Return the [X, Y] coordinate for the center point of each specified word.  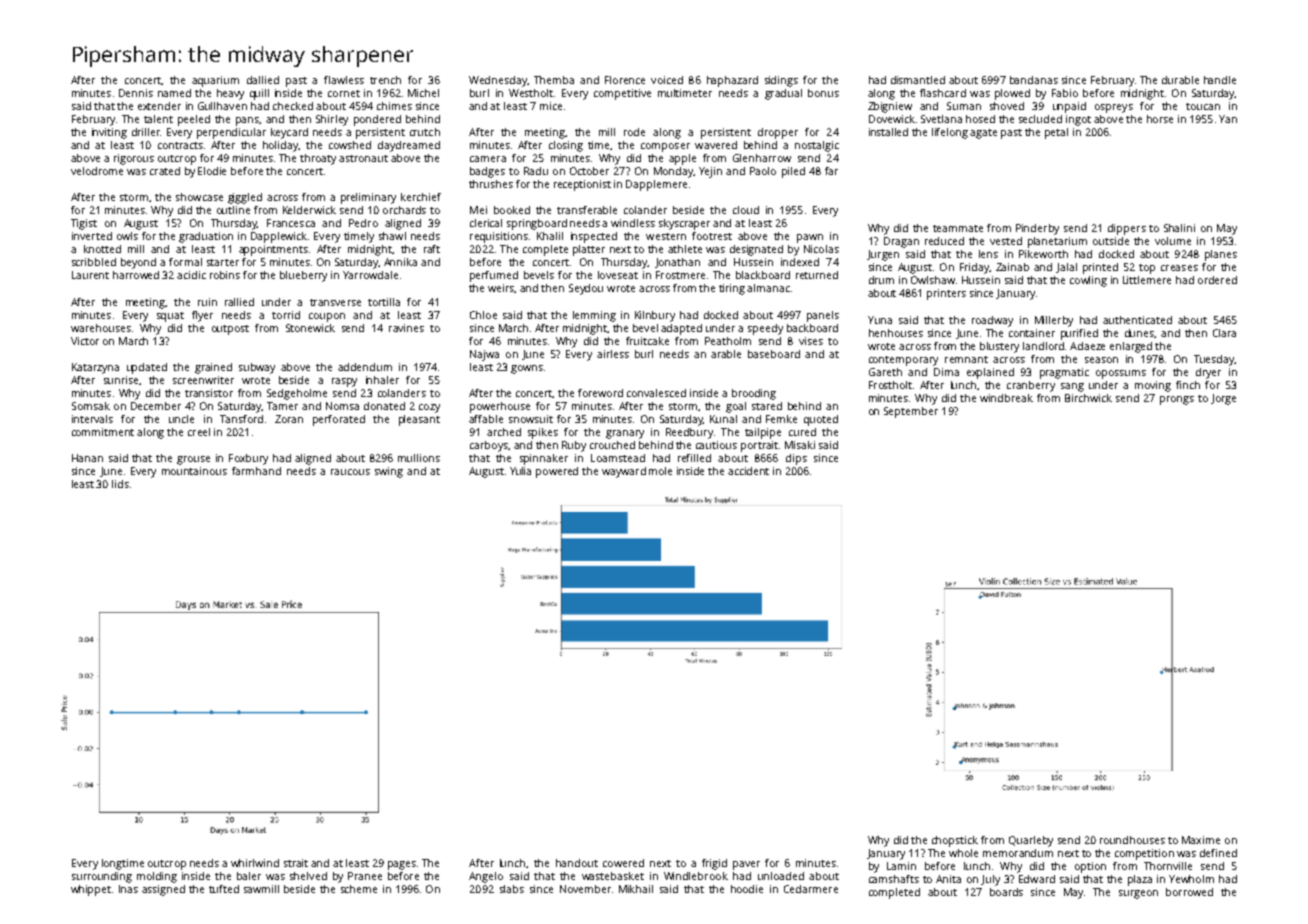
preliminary [368, 198]
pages [402, 865]
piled [793, 172]
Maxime [1201, 840]
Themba [554, 80]
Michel [423, 93]
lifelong [950, 133]
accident [748, 471]
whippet [91, 890]
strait [296, 863]
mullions [419, 458]
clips [796, 459]
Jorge [1223, 399]
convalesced [656, 393]
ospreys [1114, 108]
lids [120, 484]
